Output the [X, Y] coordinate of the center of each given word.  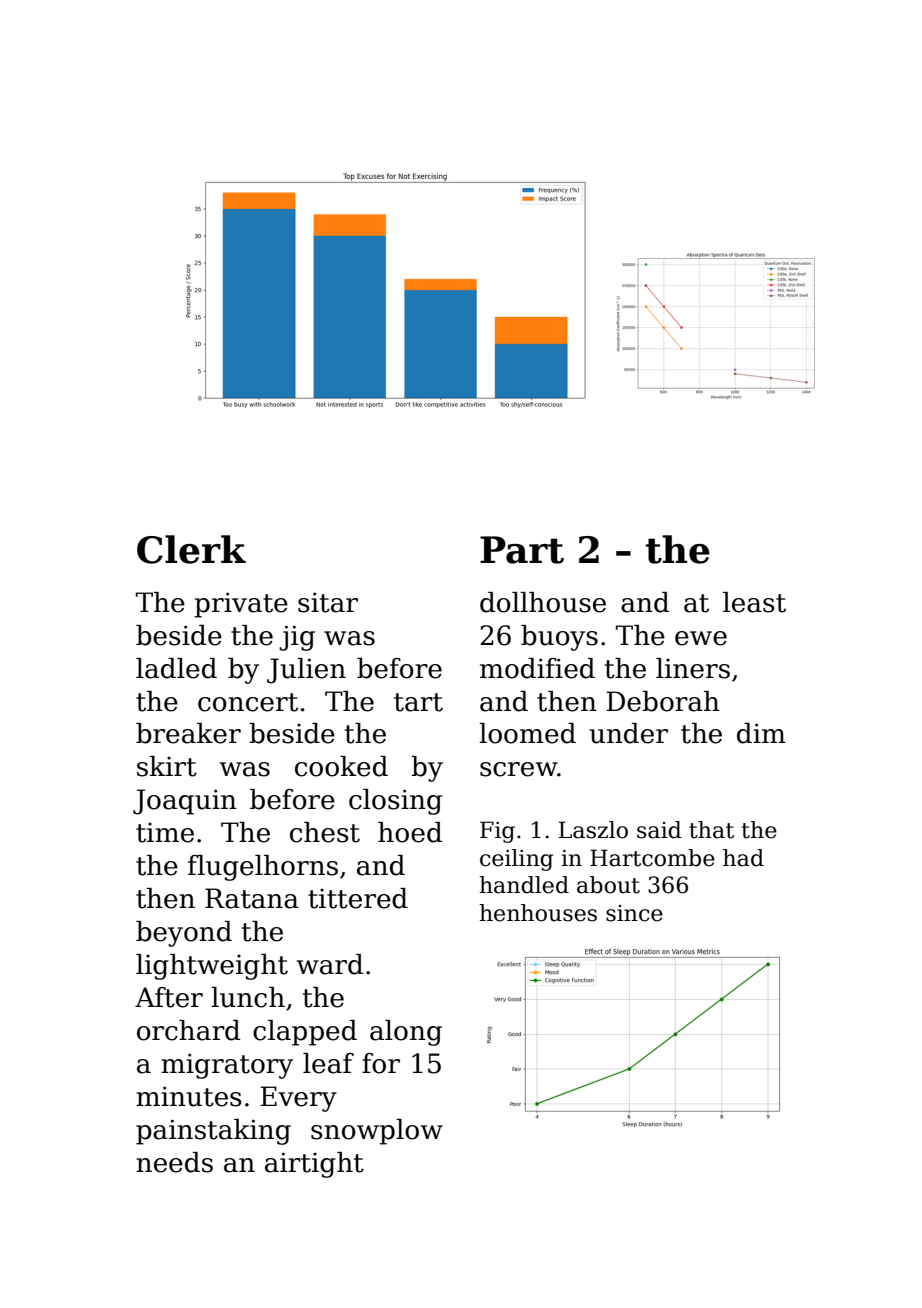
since [634, 913]
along [406, 1033]
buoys [559, 638]
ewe [701, 638]
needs [174, 1162]
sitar [328, 602]
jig [297, 638]
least [754, 602]
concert [248, 702]
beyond [184, 934]
